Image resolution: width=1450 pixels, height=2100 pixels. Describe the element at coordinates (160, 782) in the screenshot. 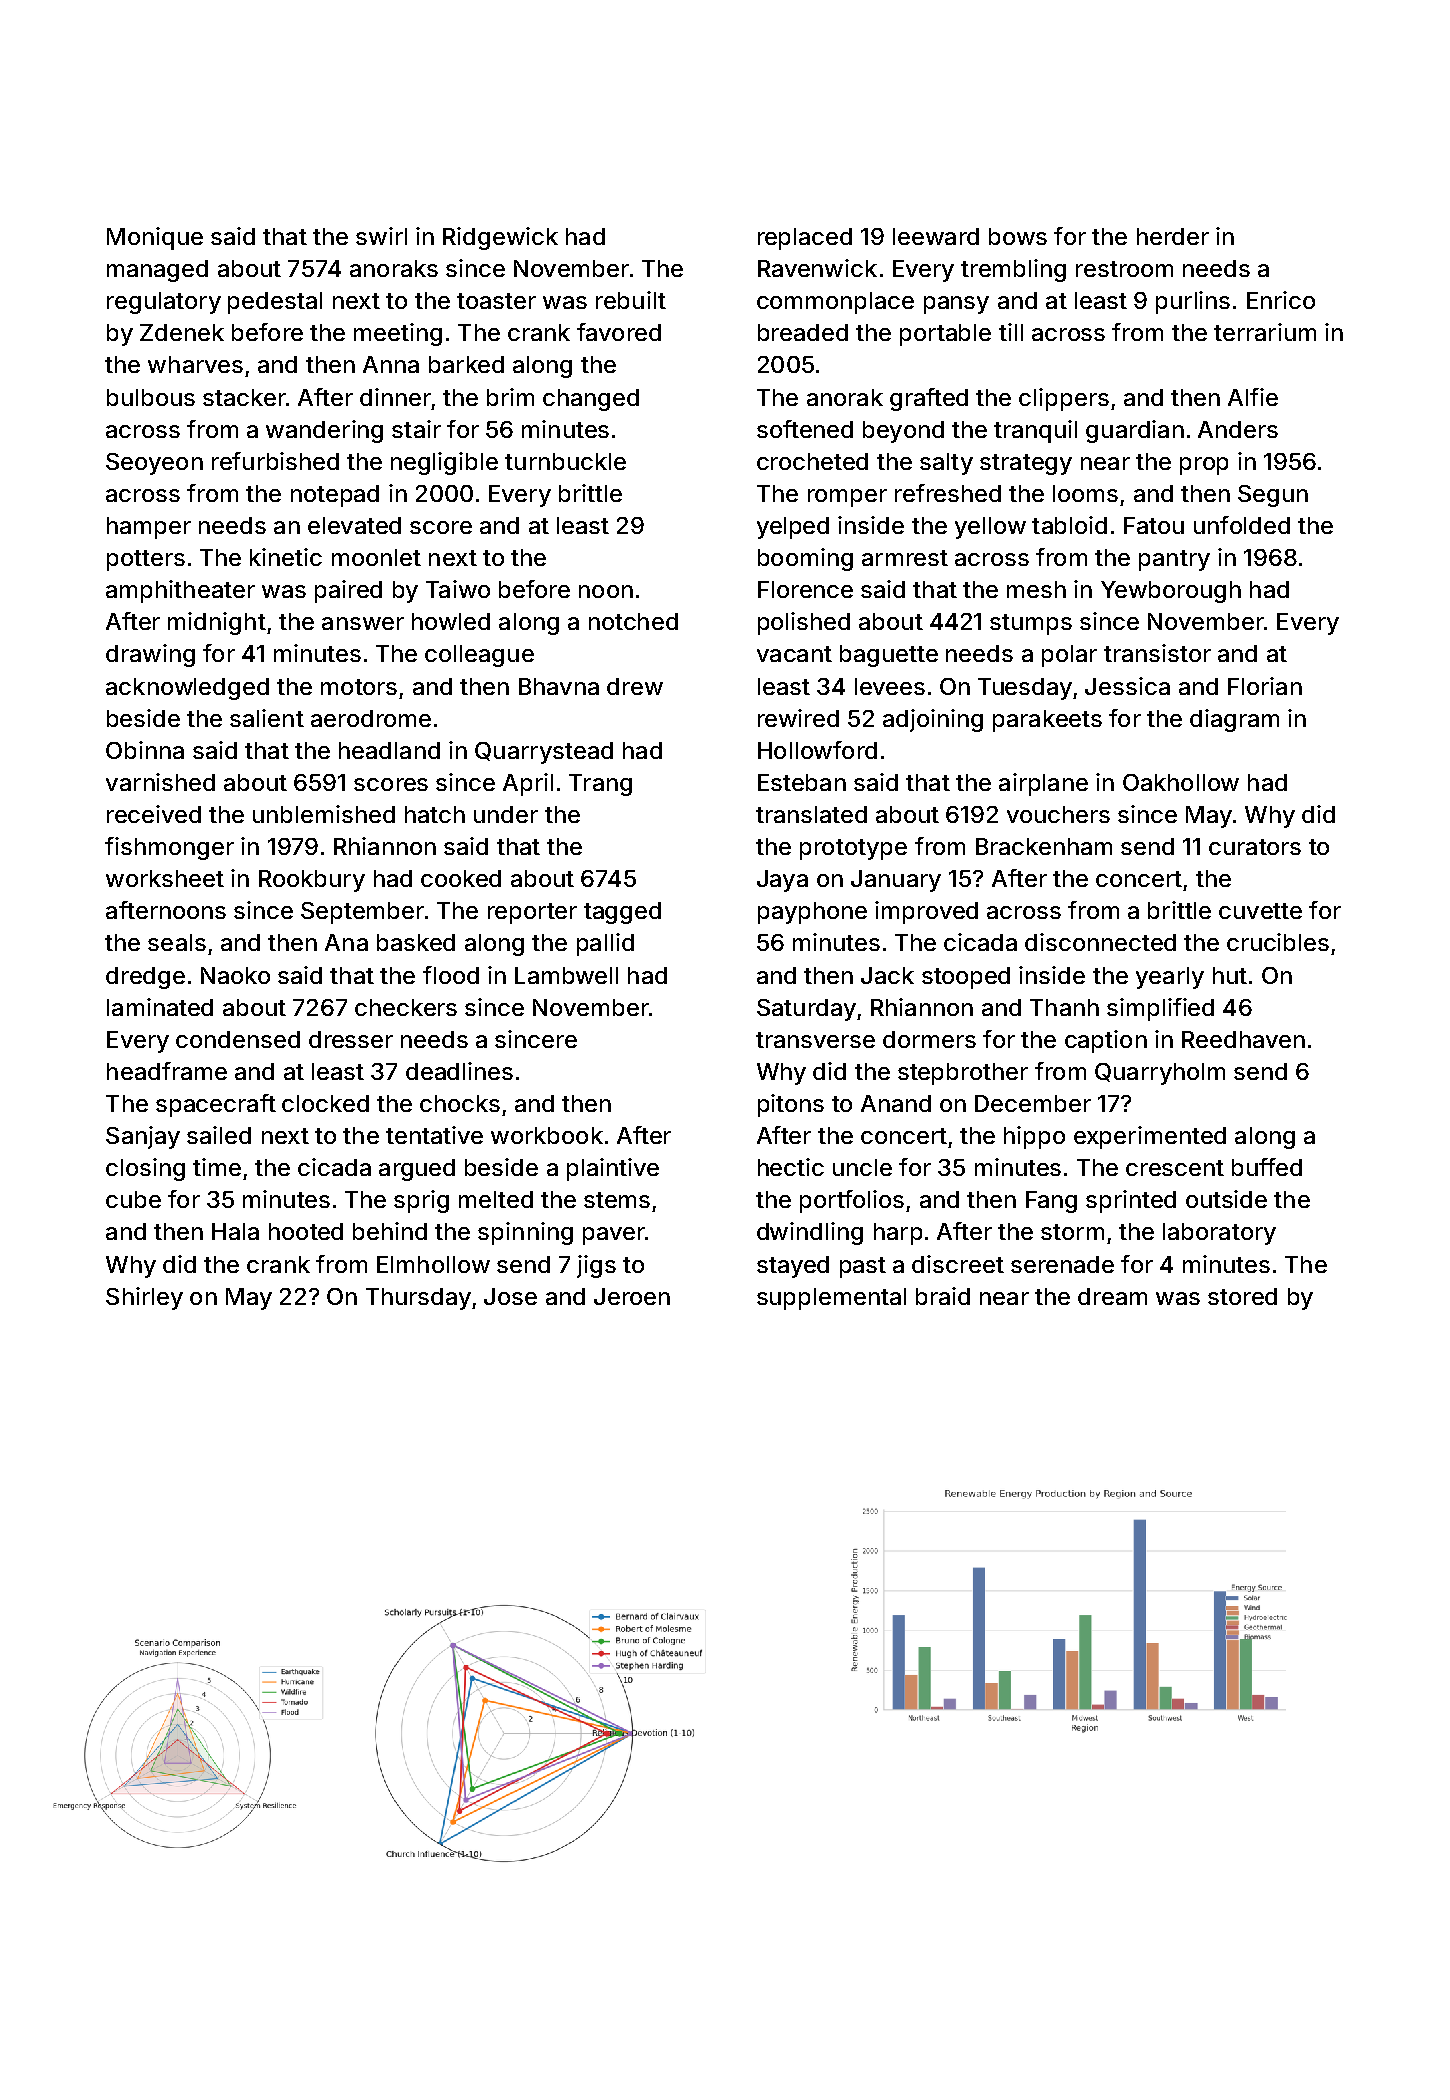

I see `varnished` at that location.
